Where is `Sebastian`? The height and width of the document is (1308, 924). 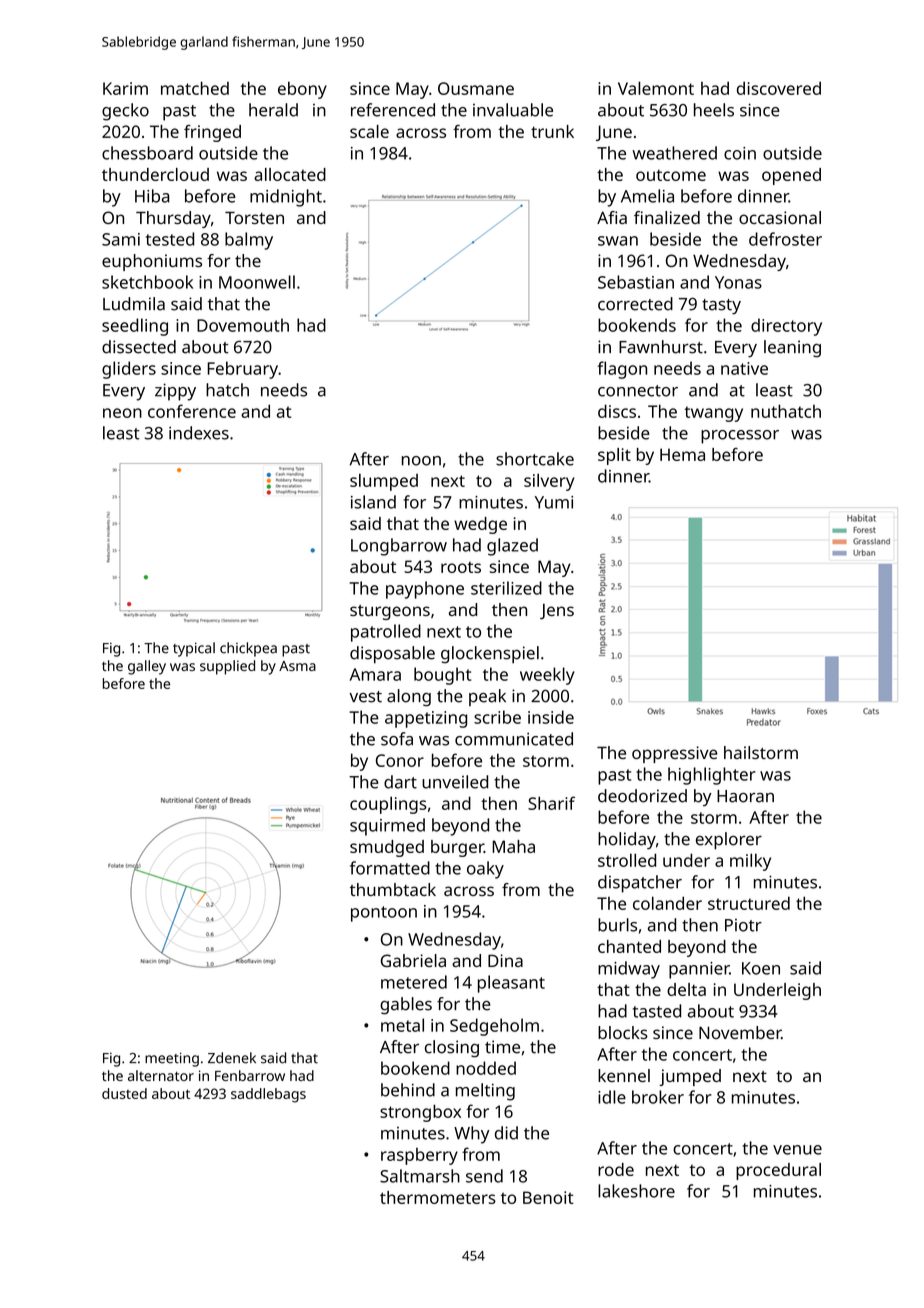 Sebastian is located at coordinates (636, 282).
